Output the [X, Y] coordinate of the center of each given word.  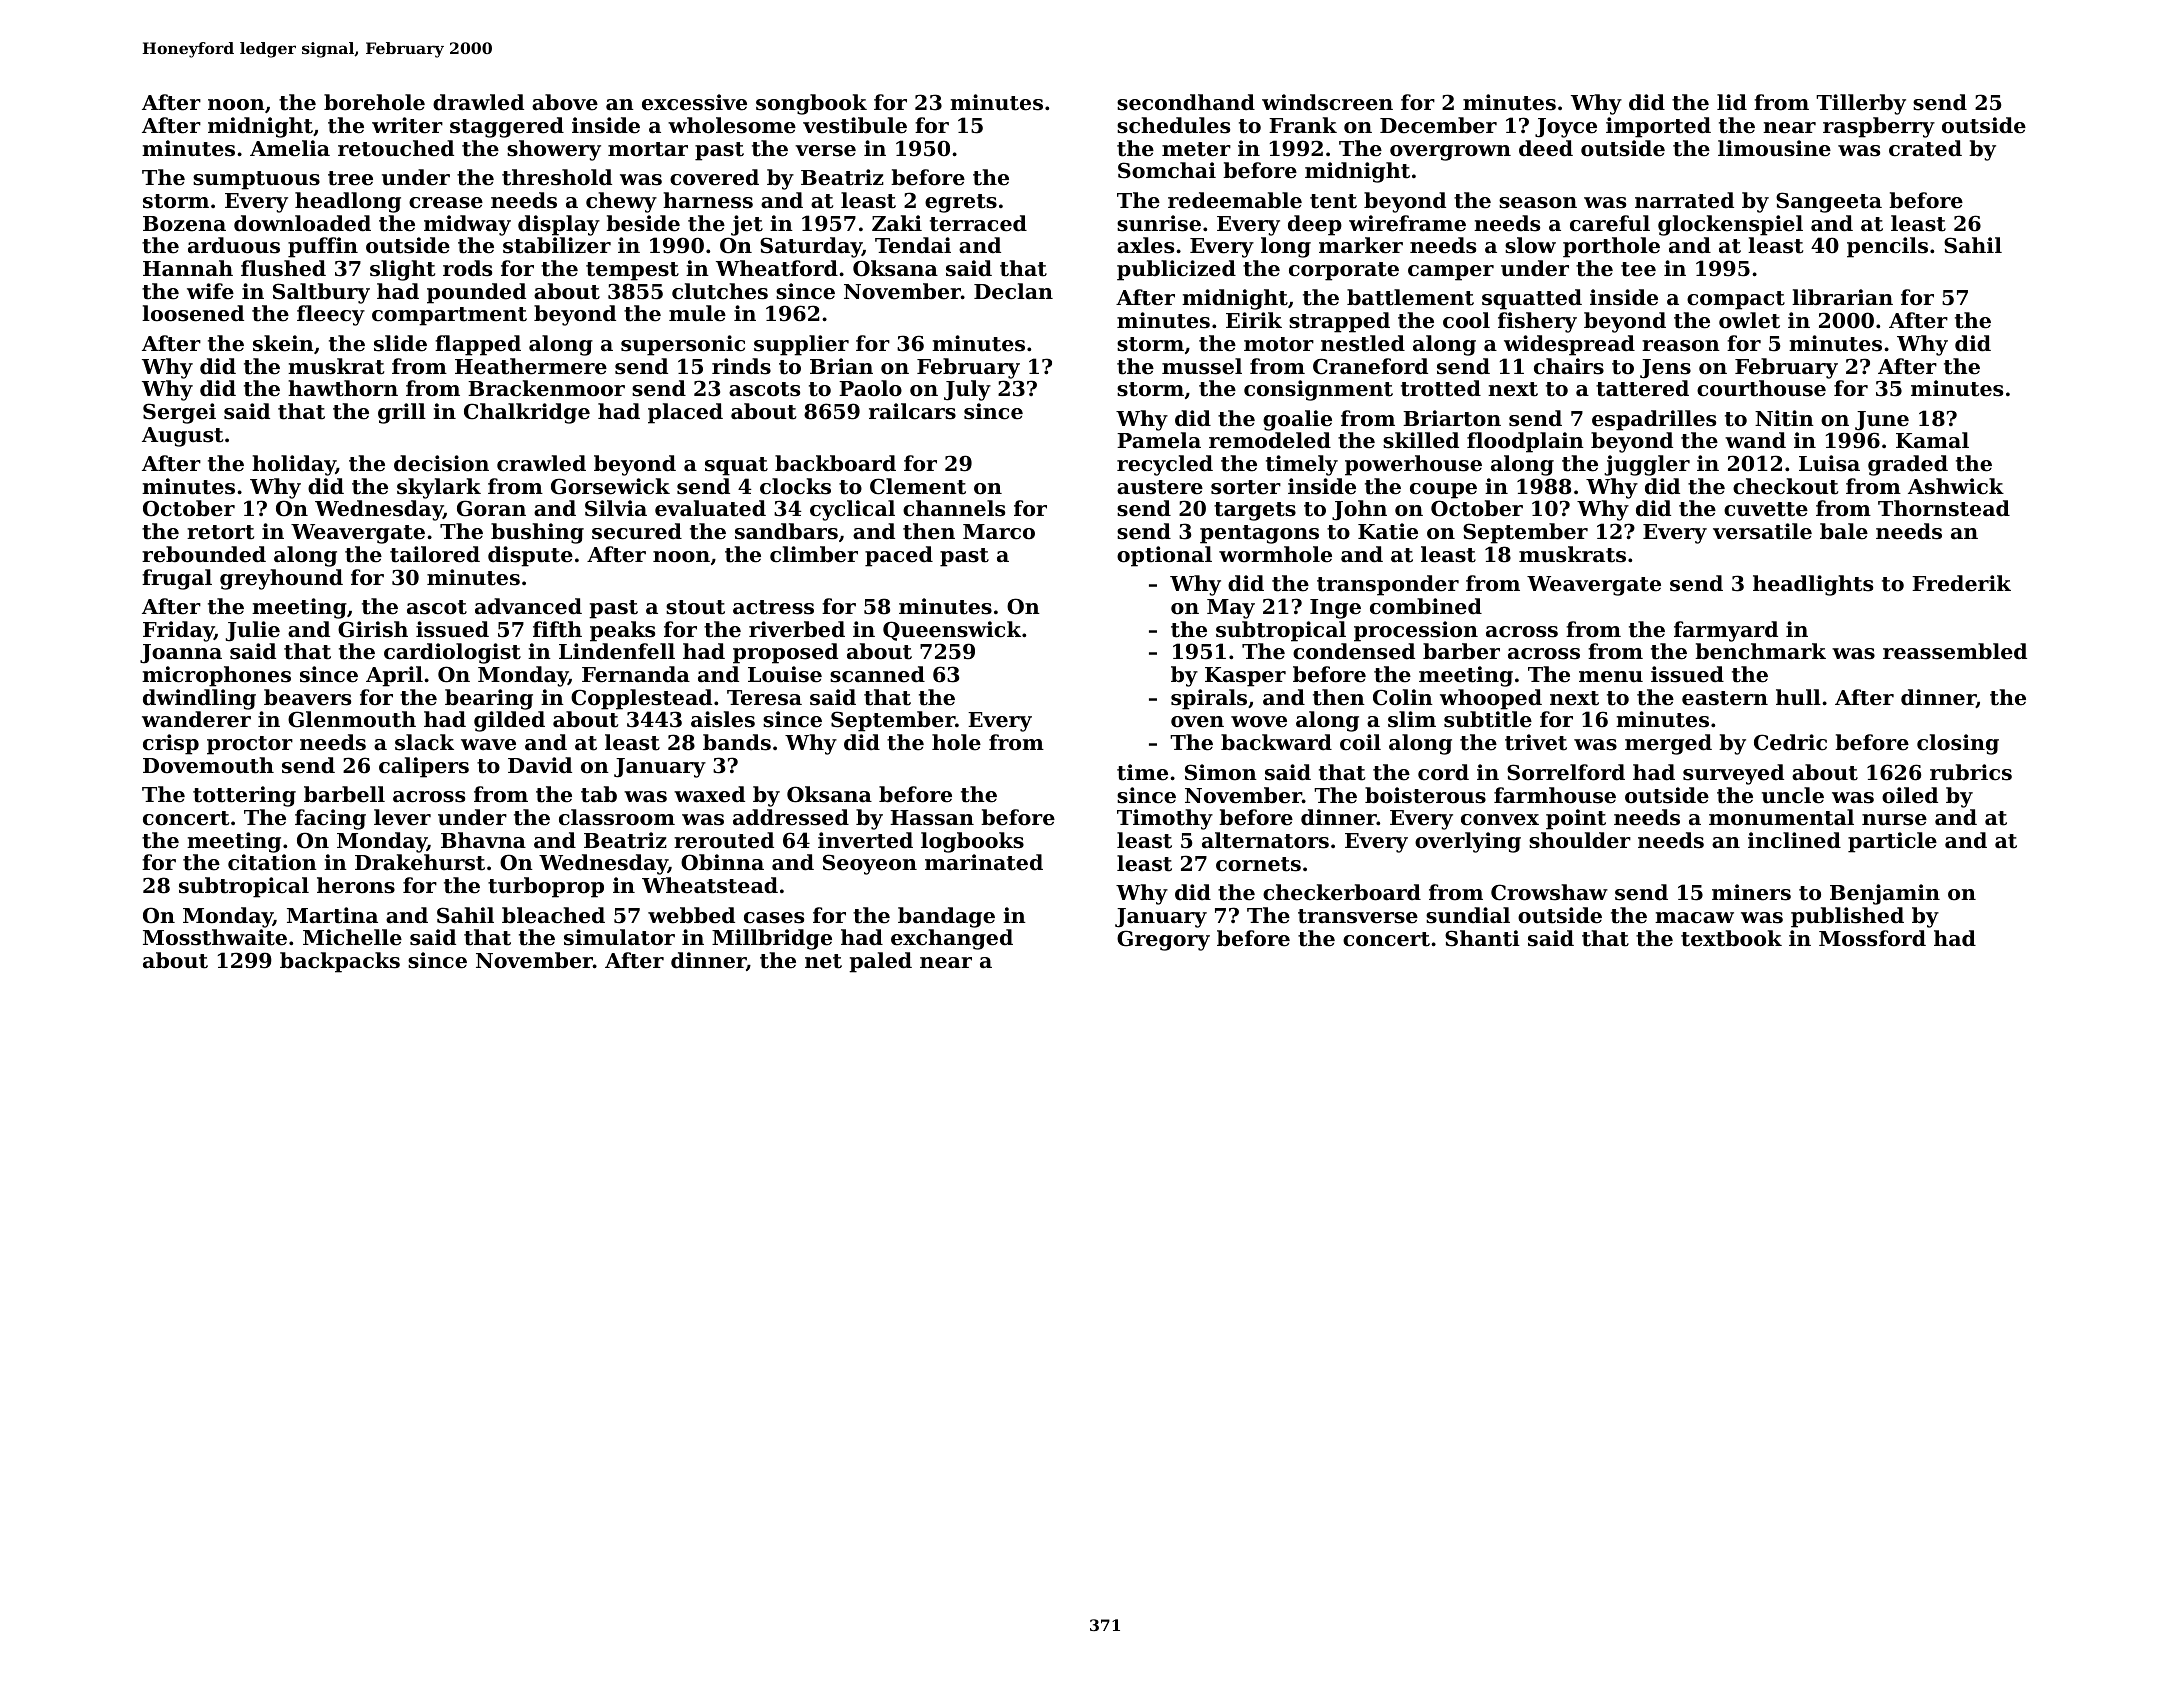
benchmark [1760, 651]
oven [1197, 722]
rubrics [1971, 772]
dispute [530, 556]
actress [773, 607]
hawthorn [343, 388]
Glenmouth [352, 719]
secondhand [1186, 102]
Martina [332, 915]
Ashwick [1956, 486]
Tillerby [1861, 104]
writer [407, 125]
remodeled [1270, 440]
